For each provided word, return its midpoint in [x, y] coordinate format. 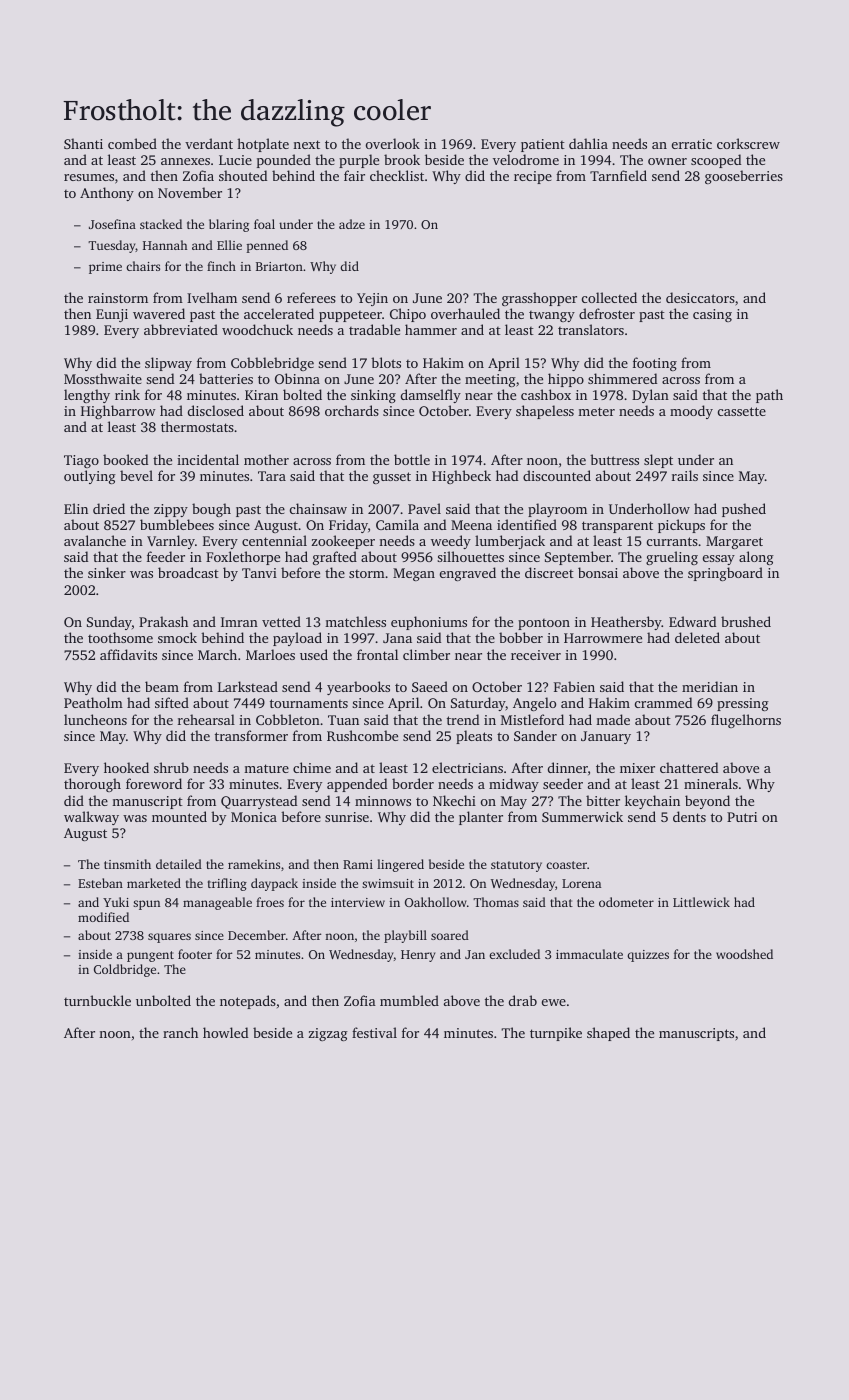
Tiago [81, 461]
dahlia [588, 143]
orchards [352, 410]
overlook [393, 143]
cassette [742, 411]
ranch [180, 1032]
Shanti [83, 143]
